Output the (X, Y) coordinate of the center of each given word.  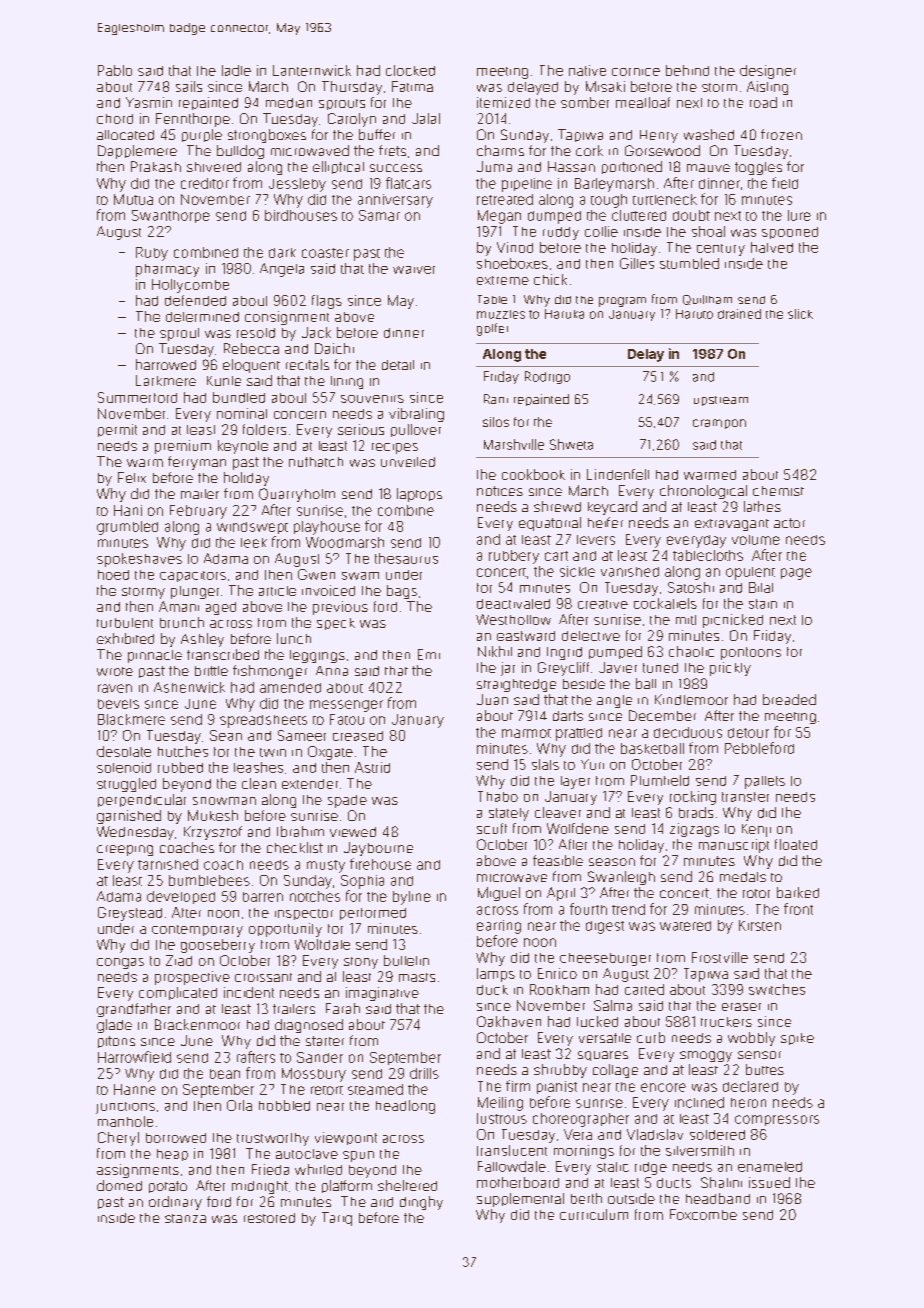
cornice (636, 72)
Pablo (115, 70)
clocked (410, 70)
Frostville (720, 957)
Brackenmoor (197, 1024)
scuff (492, 828)
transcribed (223, 654)
